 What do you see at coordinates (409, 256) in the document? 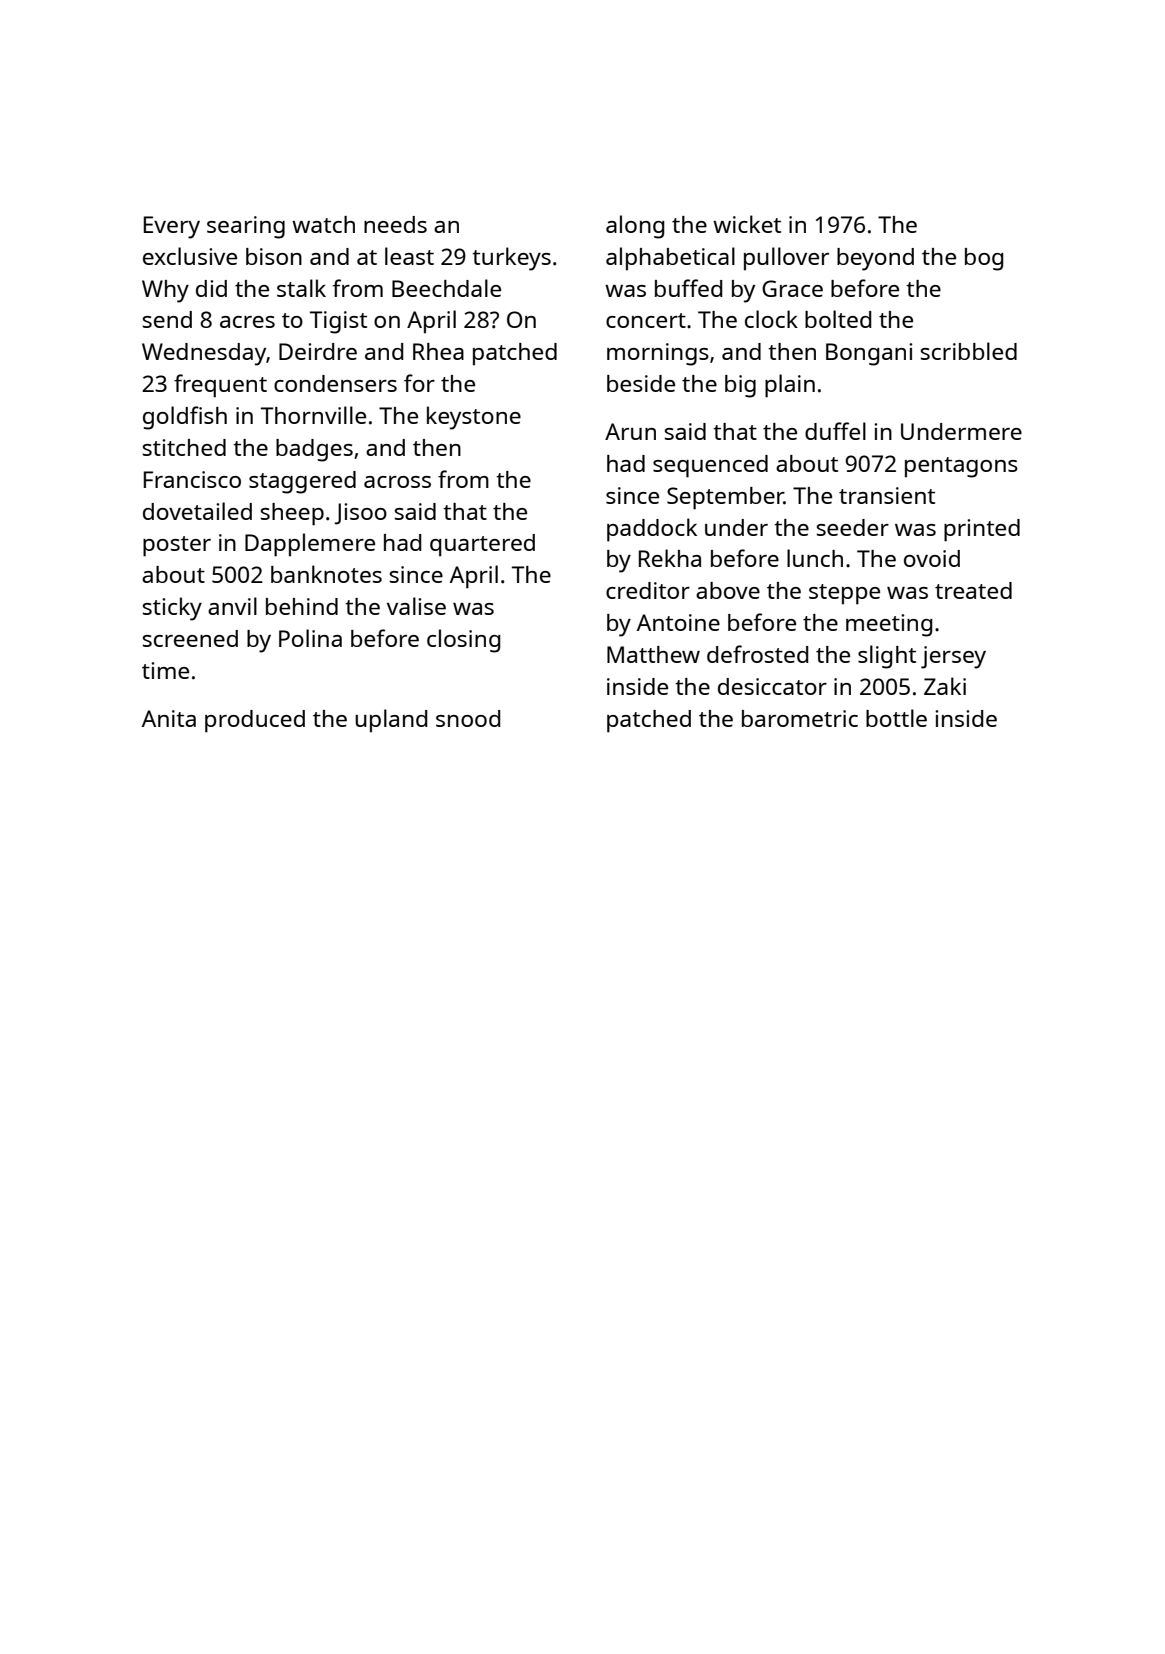
I see `least` at bounding box center [409, 256].
